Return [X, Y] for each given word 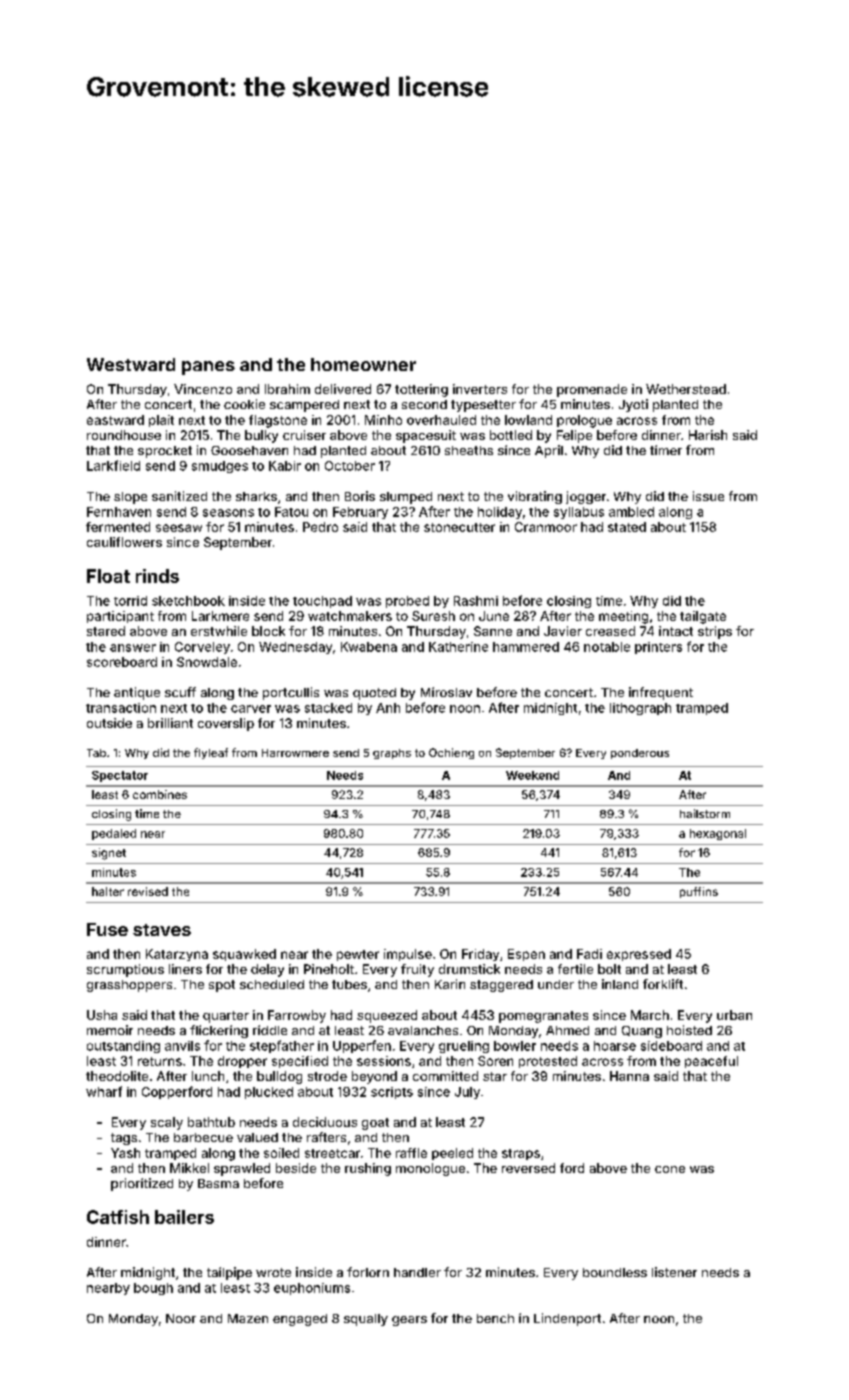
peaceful [711, 1062]
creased [610, 631]
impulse [408, 955]
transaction [121, 708]
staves [162, 930]
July [467, 1093]
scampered [304, 406]
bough [153, 1289]
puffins [699, 892]
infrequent [661, 693]
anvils [182, 1046]
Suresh [433, 616]
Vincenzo [203, 389]
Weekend [532, 775]
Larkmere [220, 616]
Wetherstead [686, 389]
